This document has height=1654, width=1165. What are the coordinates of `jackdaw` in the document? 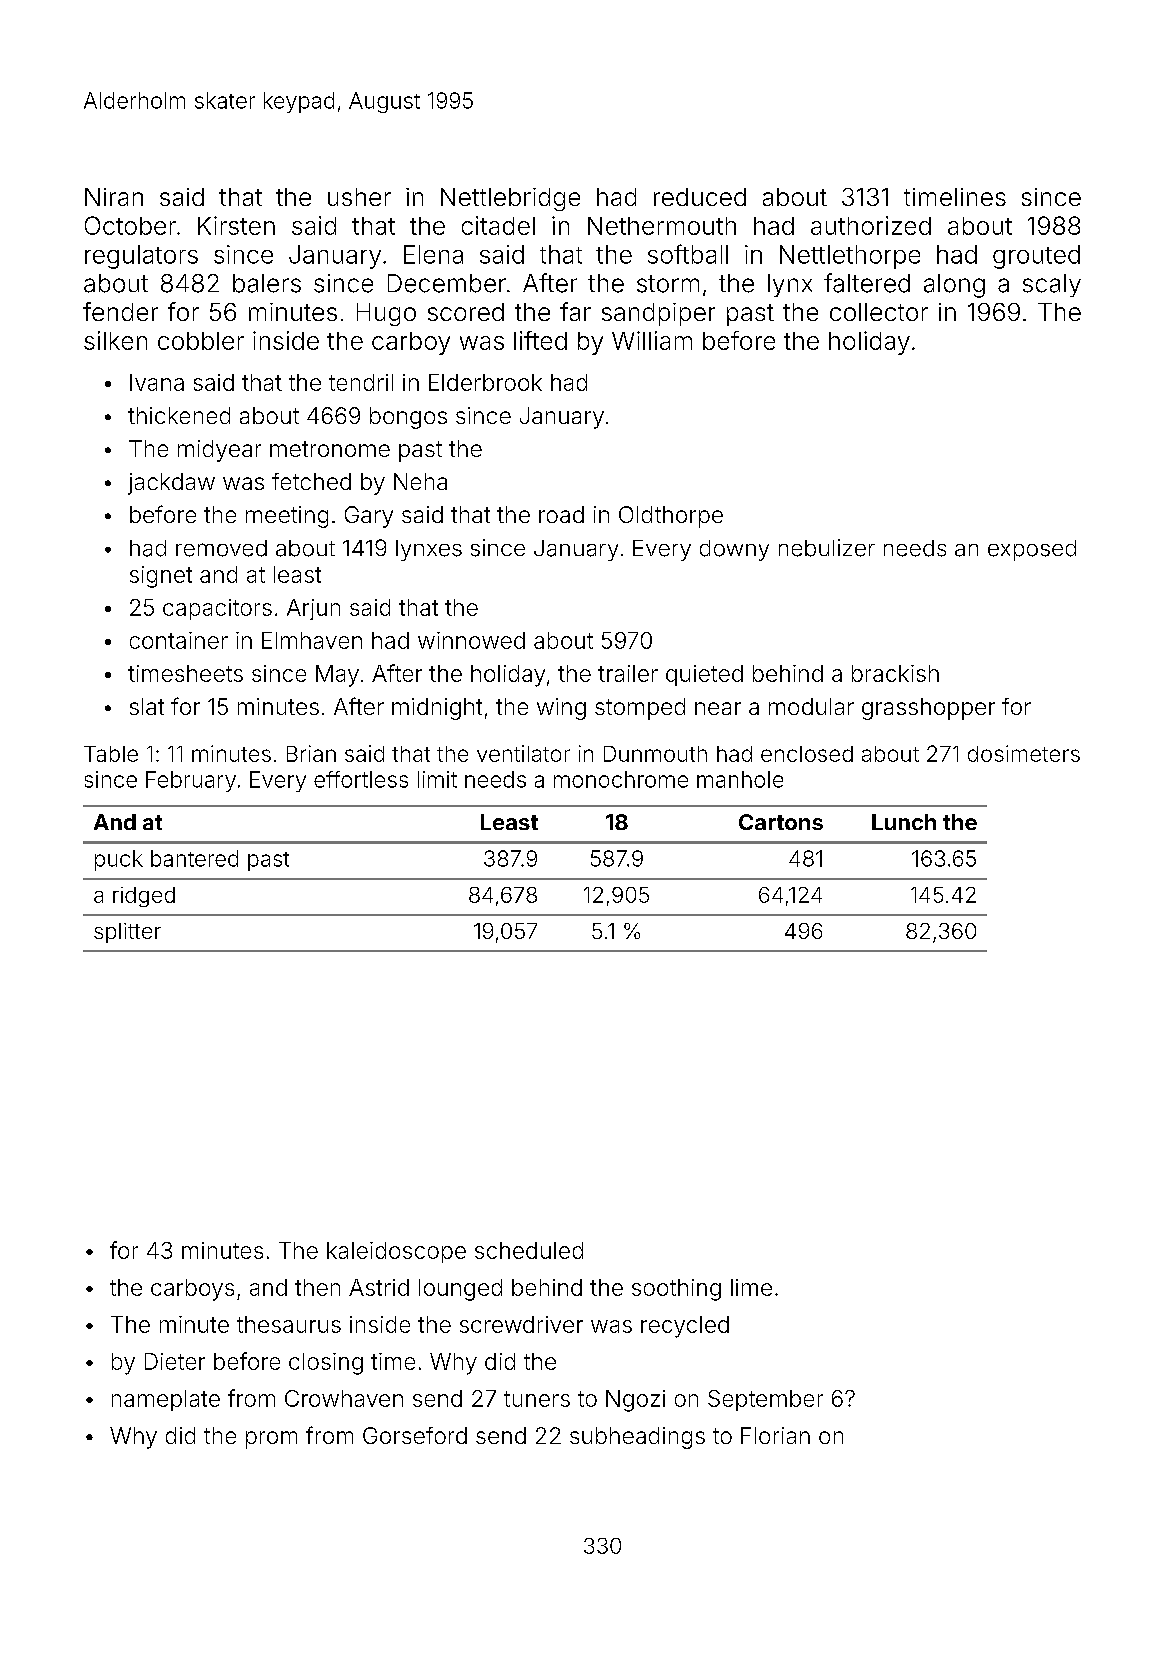 It's located at (171, 484).
